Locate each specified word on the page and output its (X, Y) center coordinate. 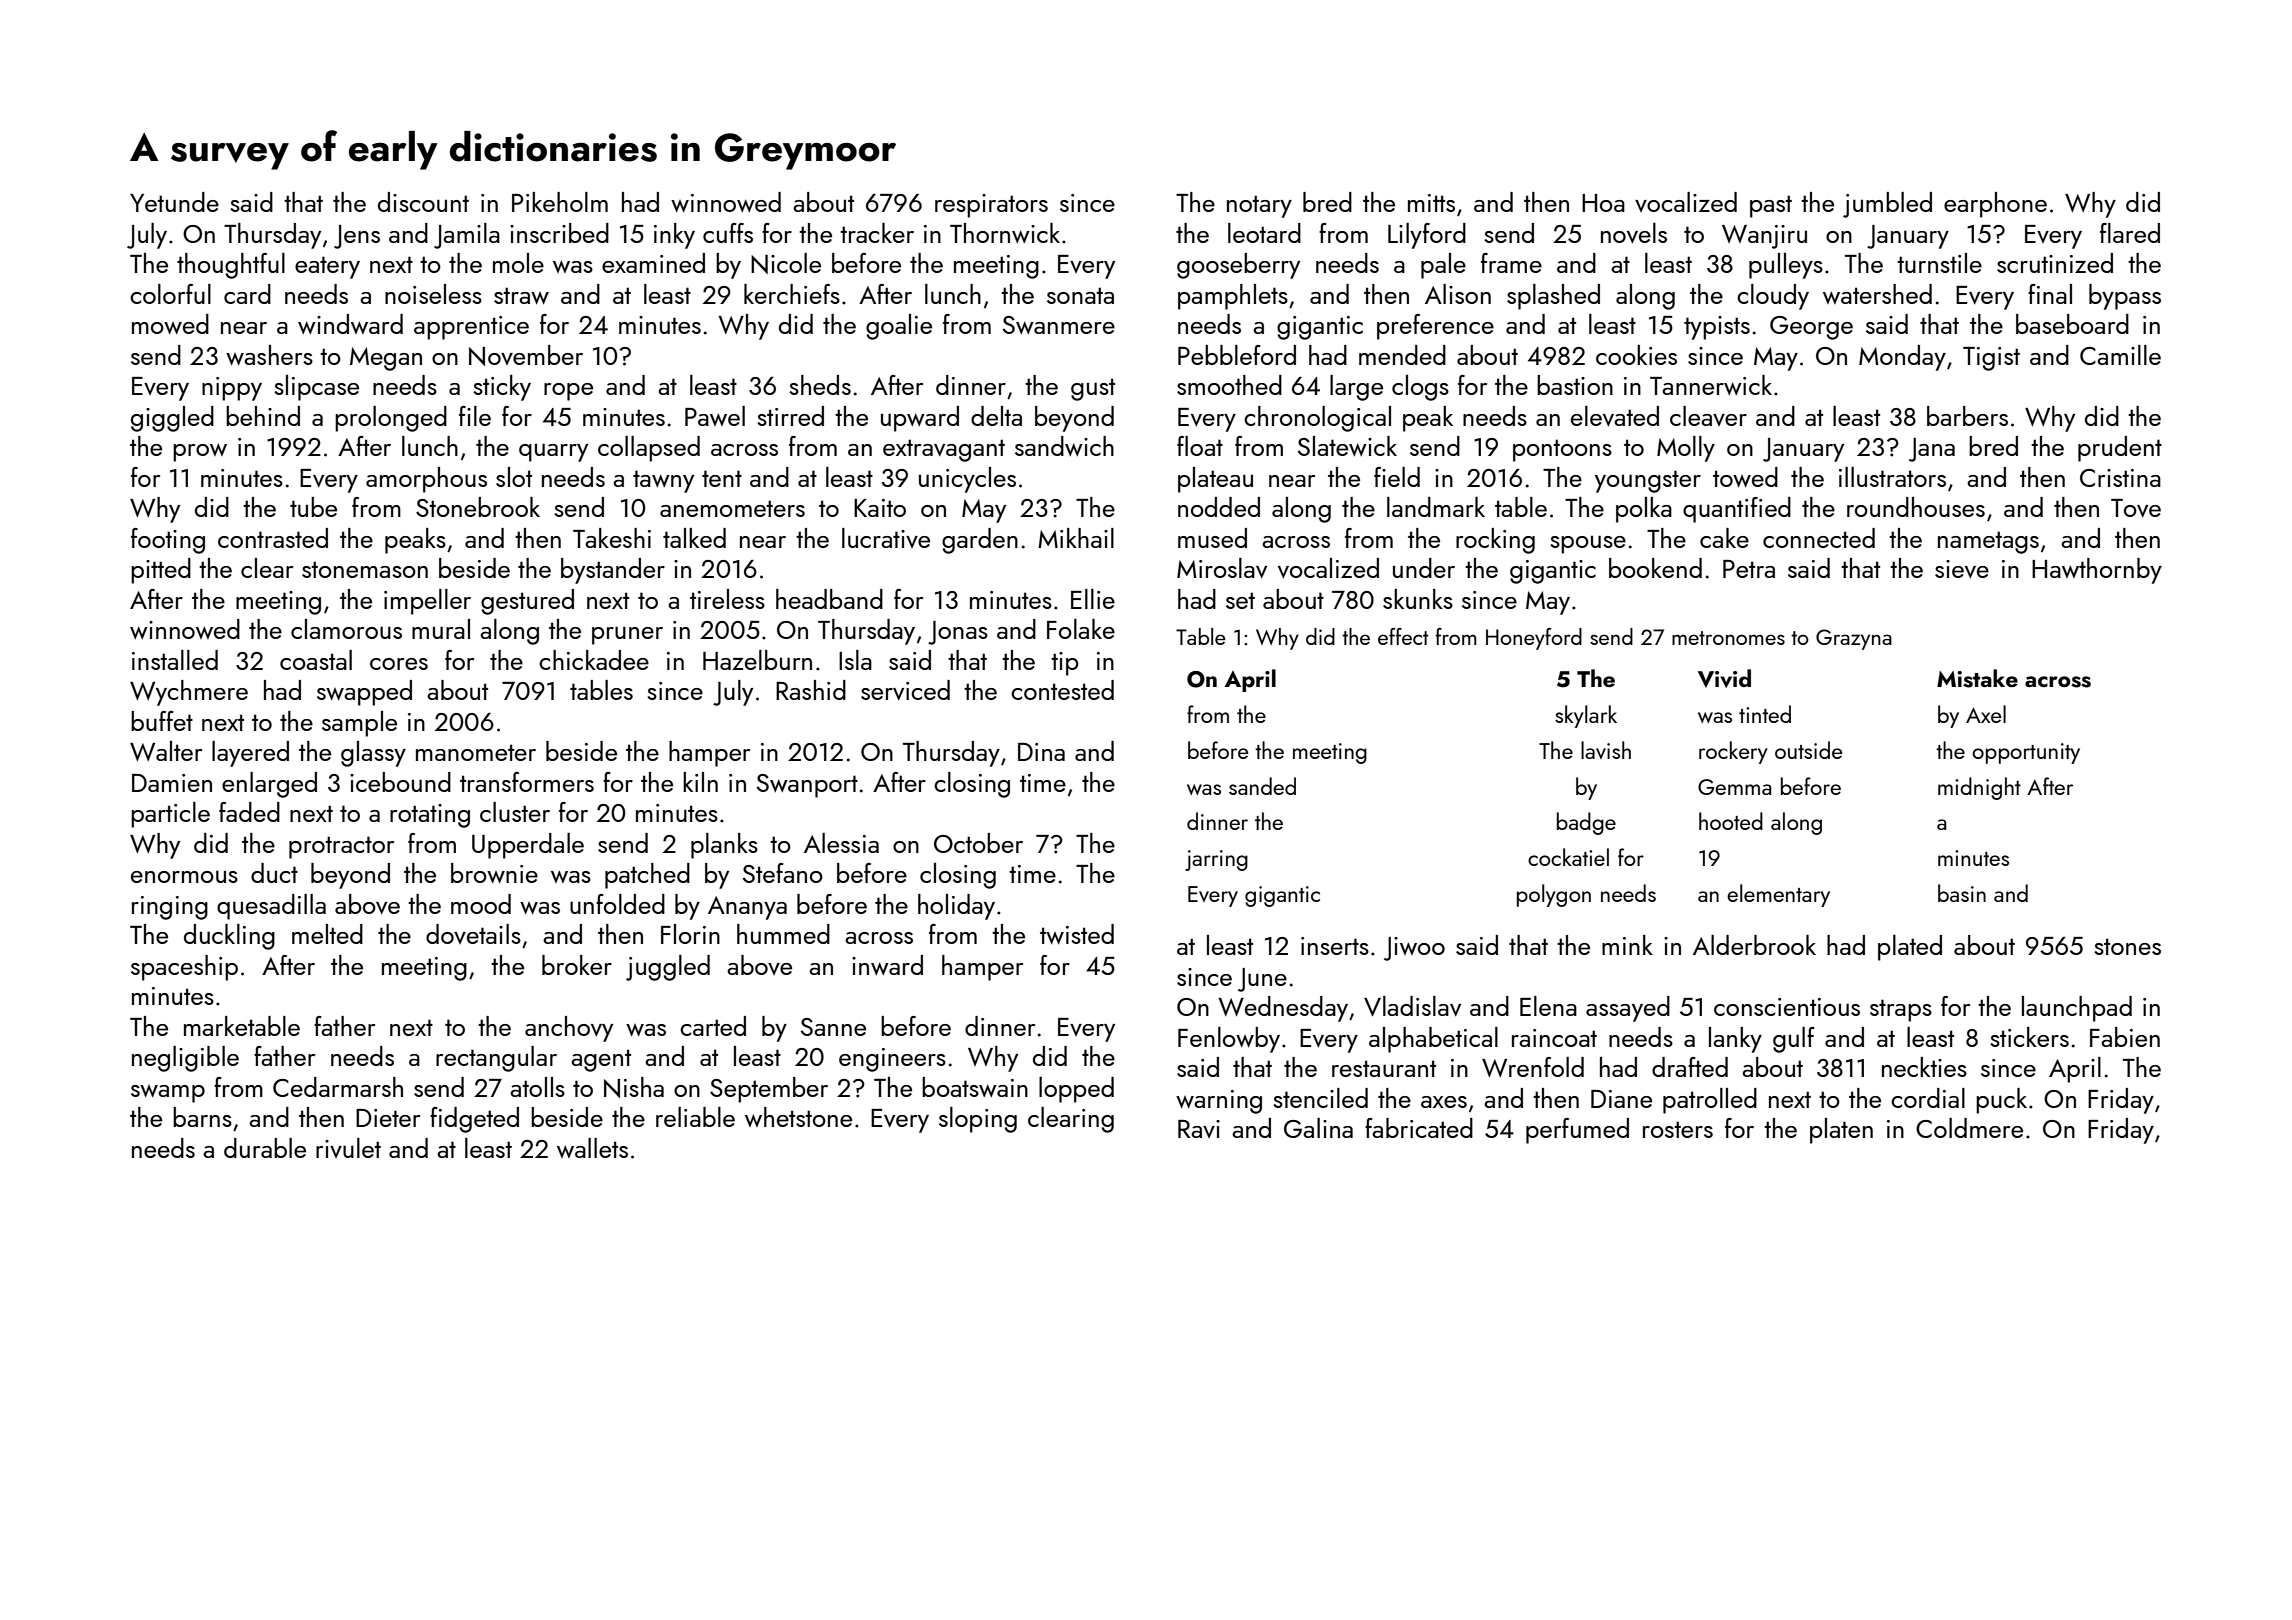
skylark (1586, 716)
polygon (1554, 895)
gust (1093, 389)
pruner (627, 635)
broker (577, 965)
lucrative (886, 538)
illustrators (1892, 477)
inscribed (559, 233)
